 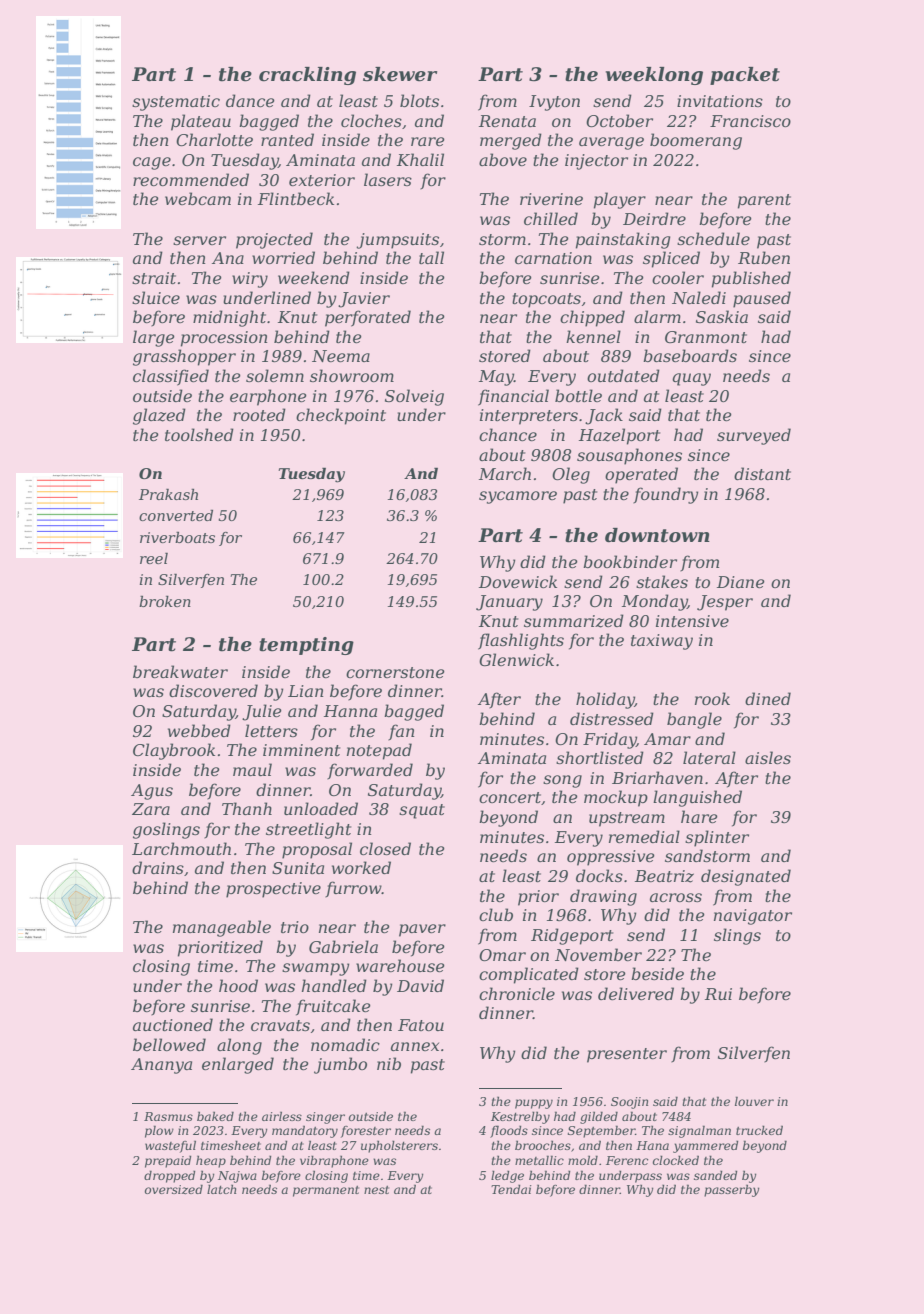 I want to click on plateau, so click(x=201, y=122).
